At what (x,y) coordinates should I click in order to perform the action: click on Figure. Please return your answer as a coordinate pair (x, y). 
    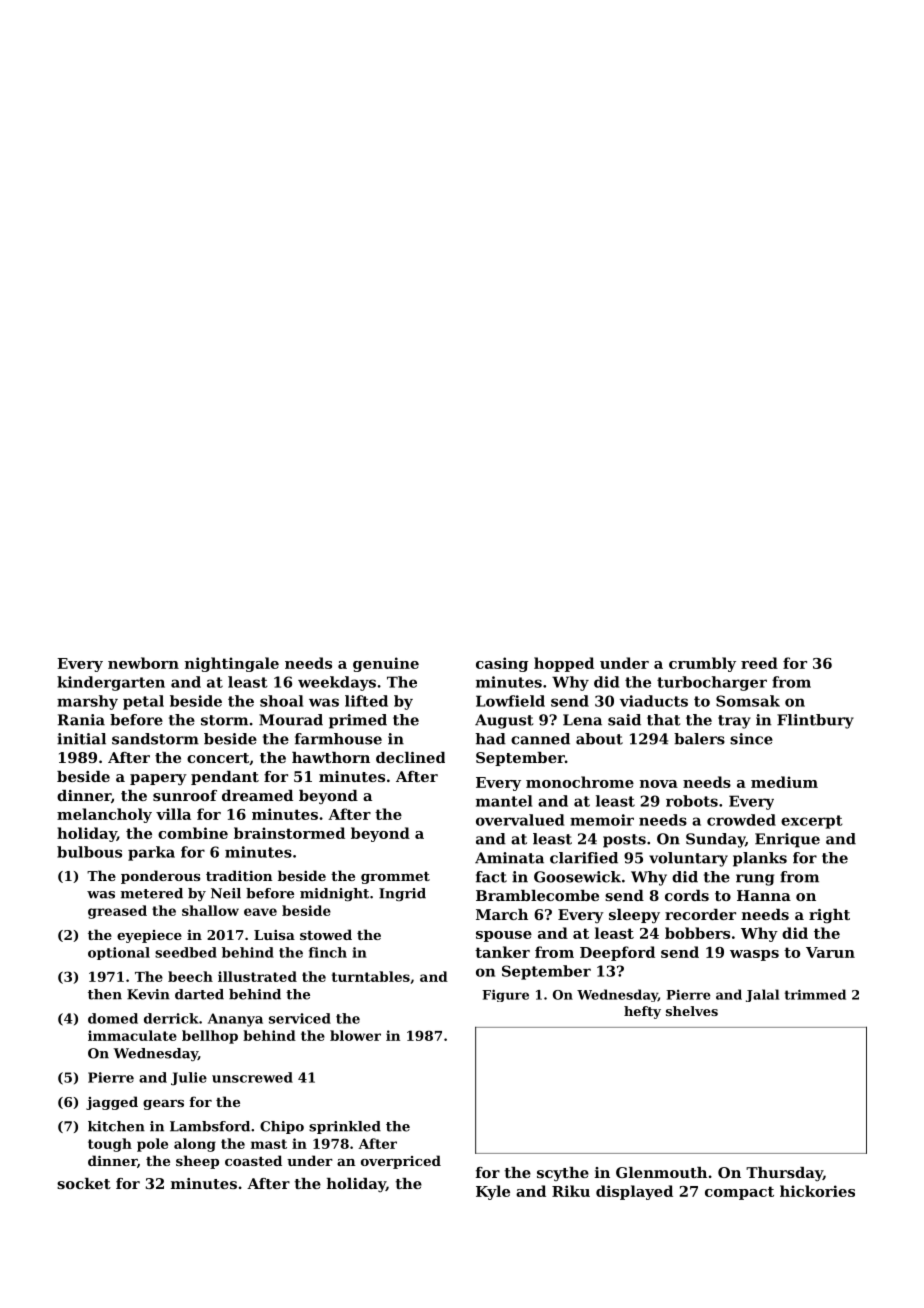
    Looking at the image, I should click on (505, 995).
